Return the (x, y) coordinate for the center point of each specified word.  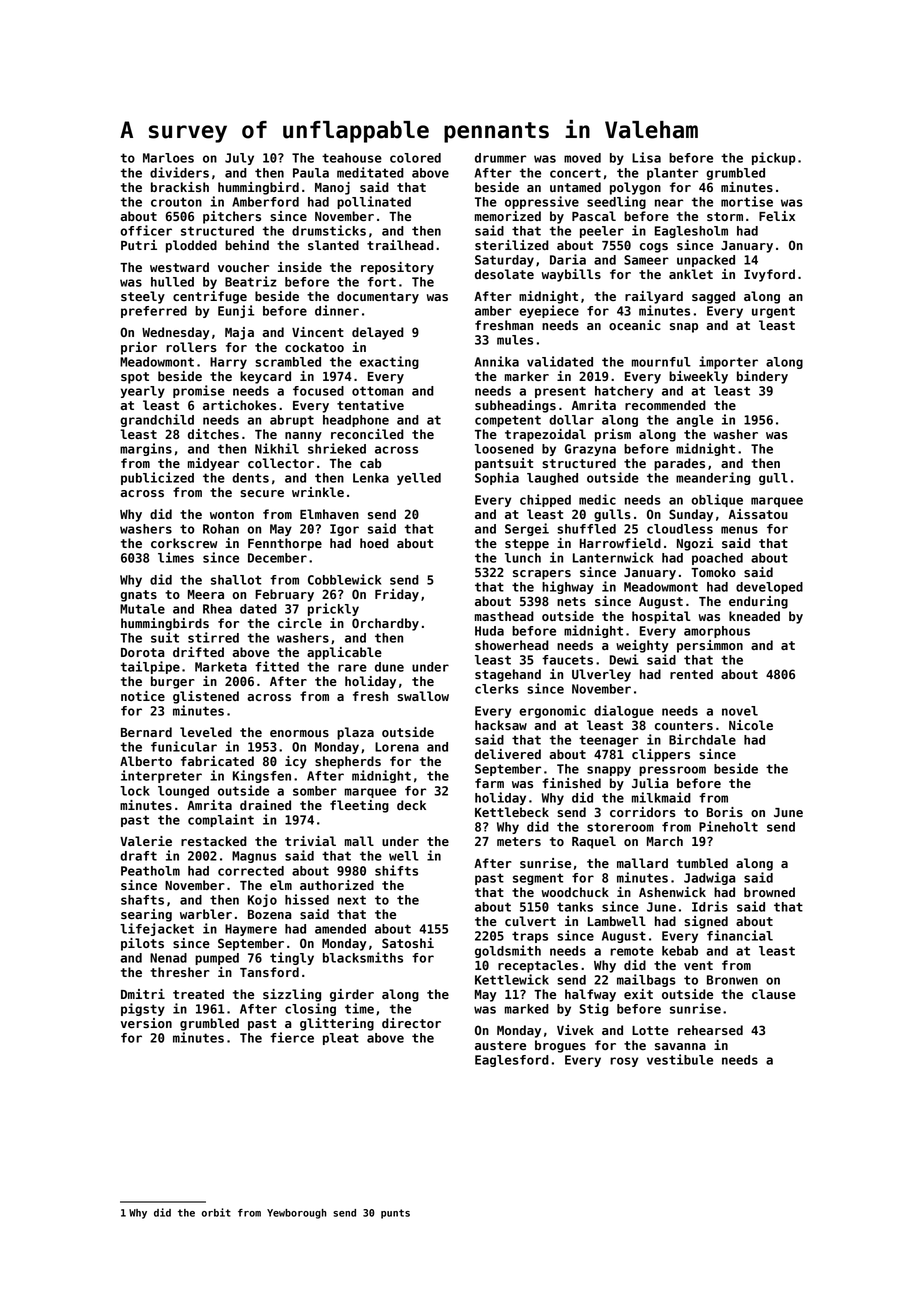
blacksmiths (363, 957)
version (146, 1023)
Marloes (168, 158)
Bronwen (732, 980)
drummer (500, 158)
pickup (774, 158)
